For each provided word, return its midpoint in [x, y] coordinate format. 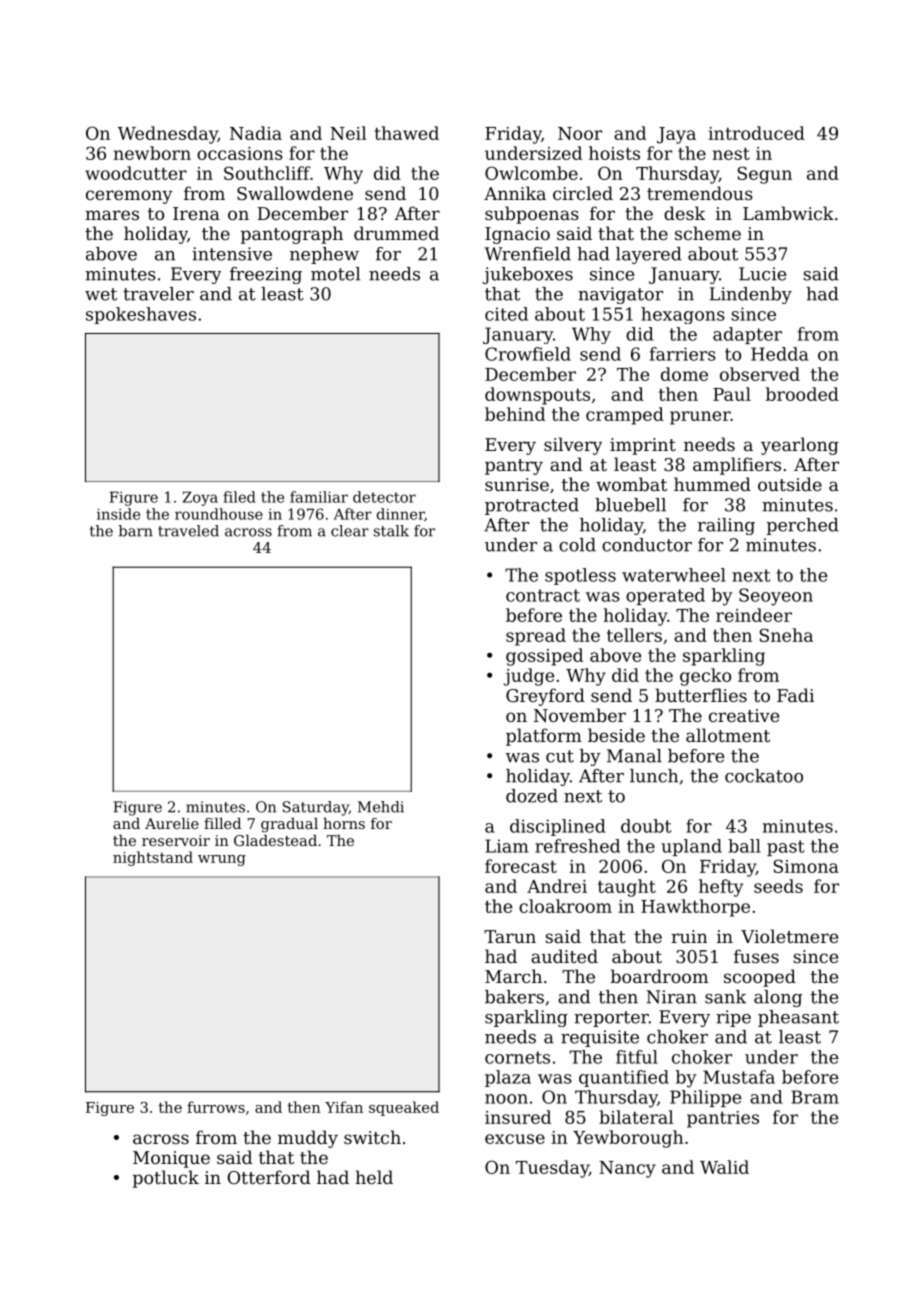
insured [518, 1117]
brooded [802, 394]
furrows [216, 1107]
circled [583, 193]
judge [529, 677]
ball [744, 846]
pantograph [292, 235]
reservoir [176, 840]
